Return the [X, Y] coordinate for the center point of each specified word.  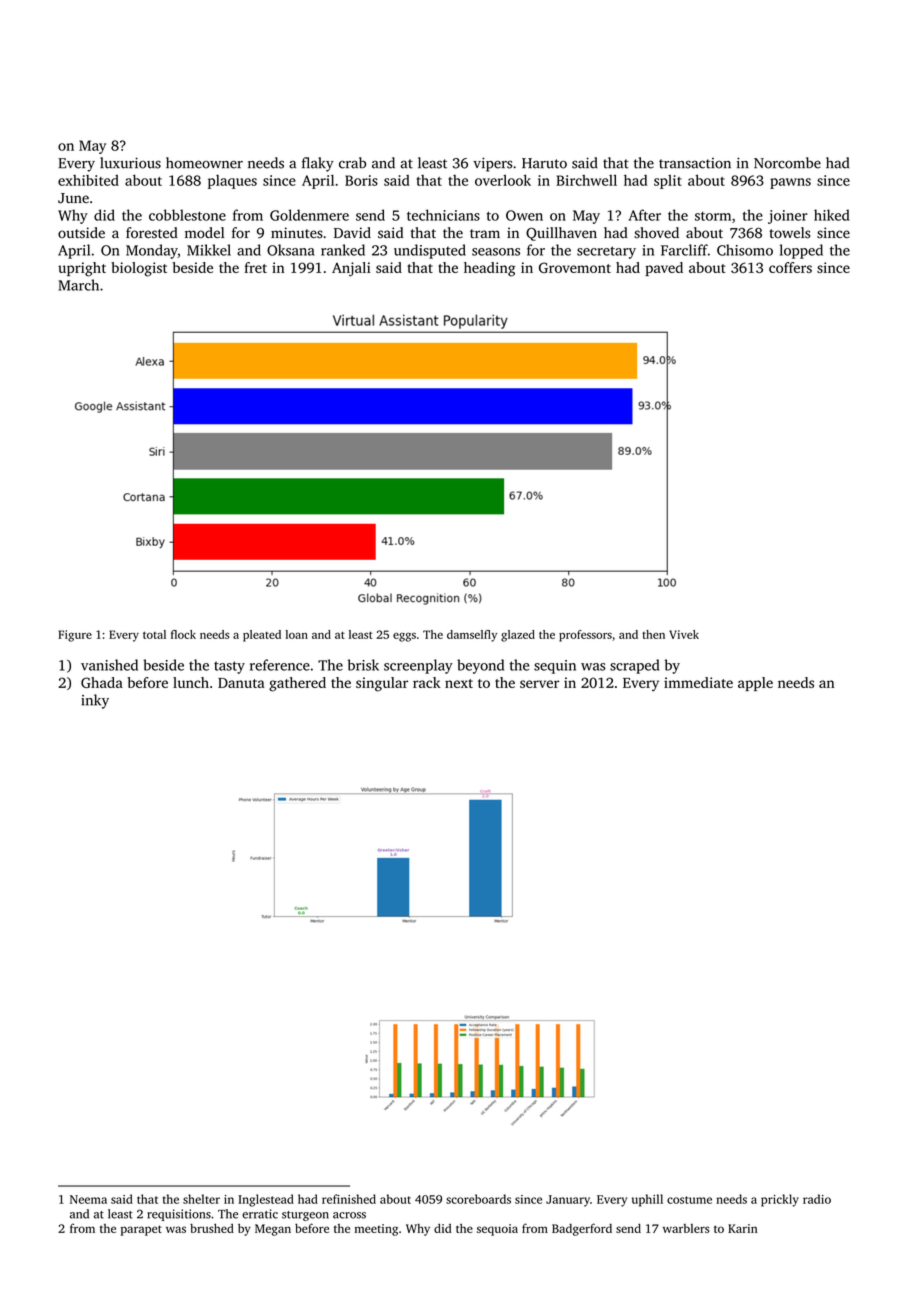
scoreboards [478, 1199]
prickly [780, 1200]
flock [183, 634]
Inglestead [266, 1200]
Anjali [351, 269]
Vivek [684, 634]
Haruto [544, 163]
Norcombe [787, 163]
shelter [201, 1199]
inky [95, 701]
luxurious [130, 163]
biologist [139, 269]
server [539, 684]
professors [585, 636]
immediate [698, 682]
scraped [634, 666]
